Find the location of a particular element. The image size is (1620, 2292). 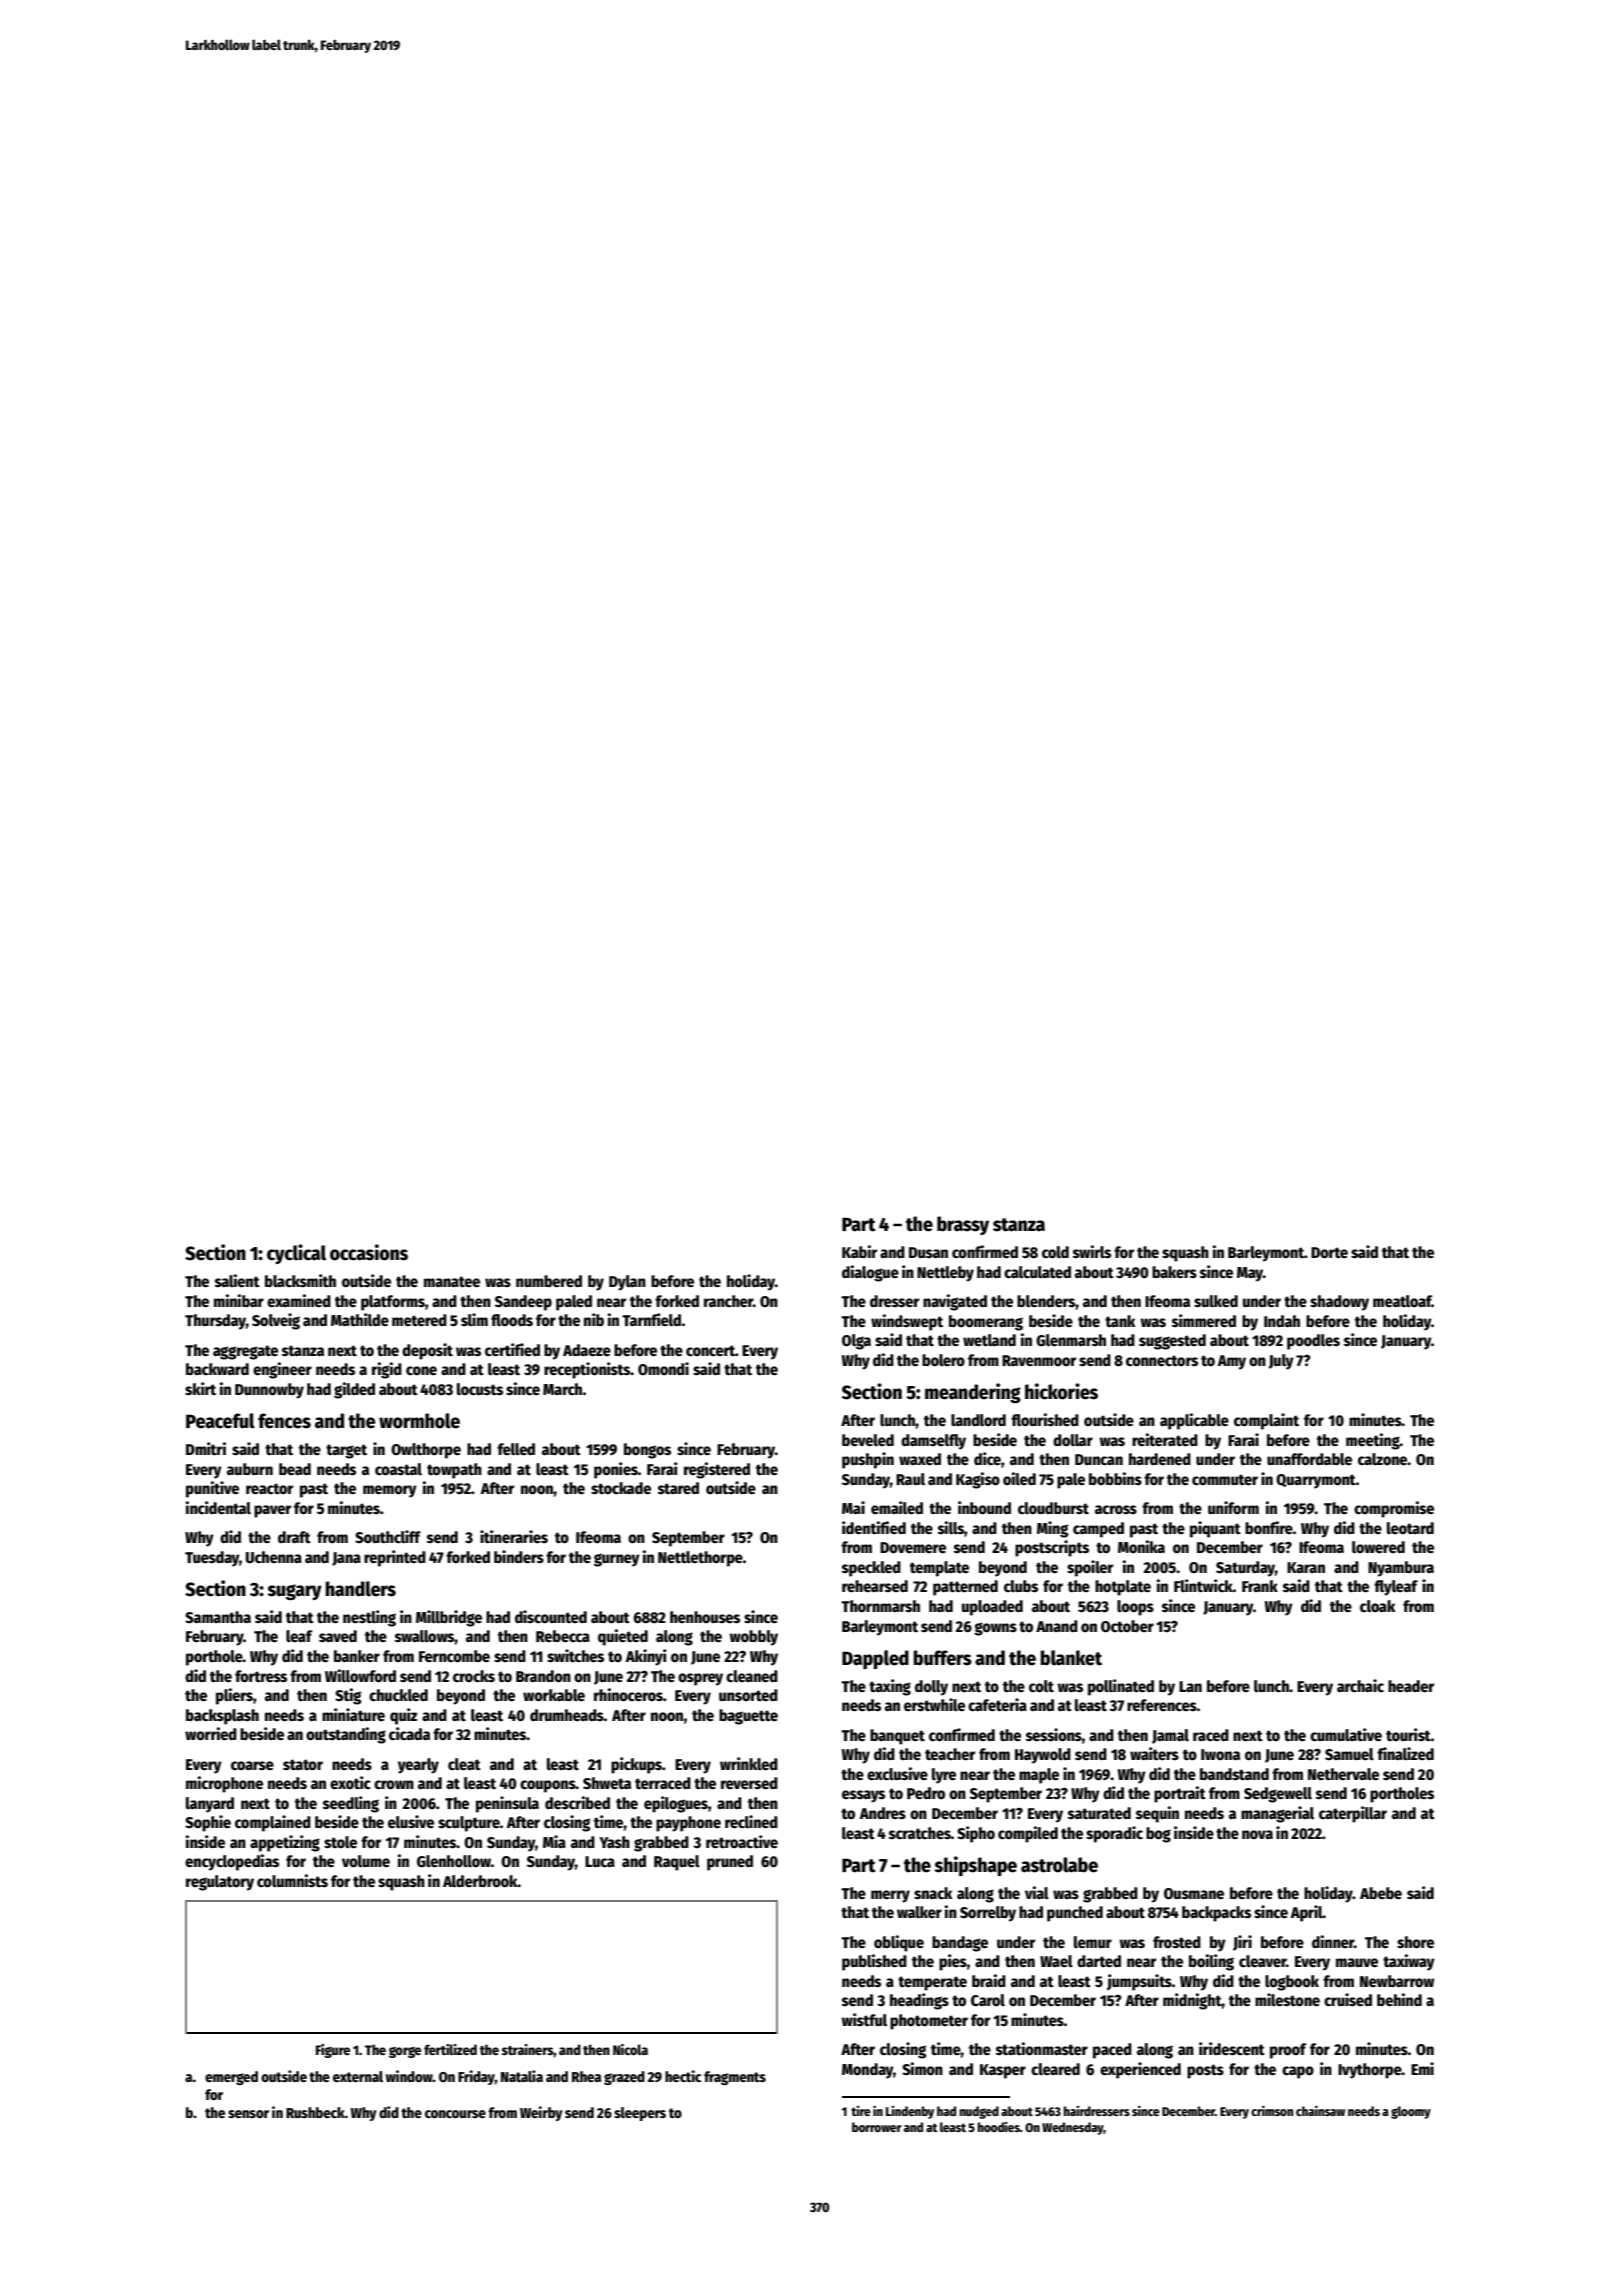

sensor is located at coordinates (248, 2114).
